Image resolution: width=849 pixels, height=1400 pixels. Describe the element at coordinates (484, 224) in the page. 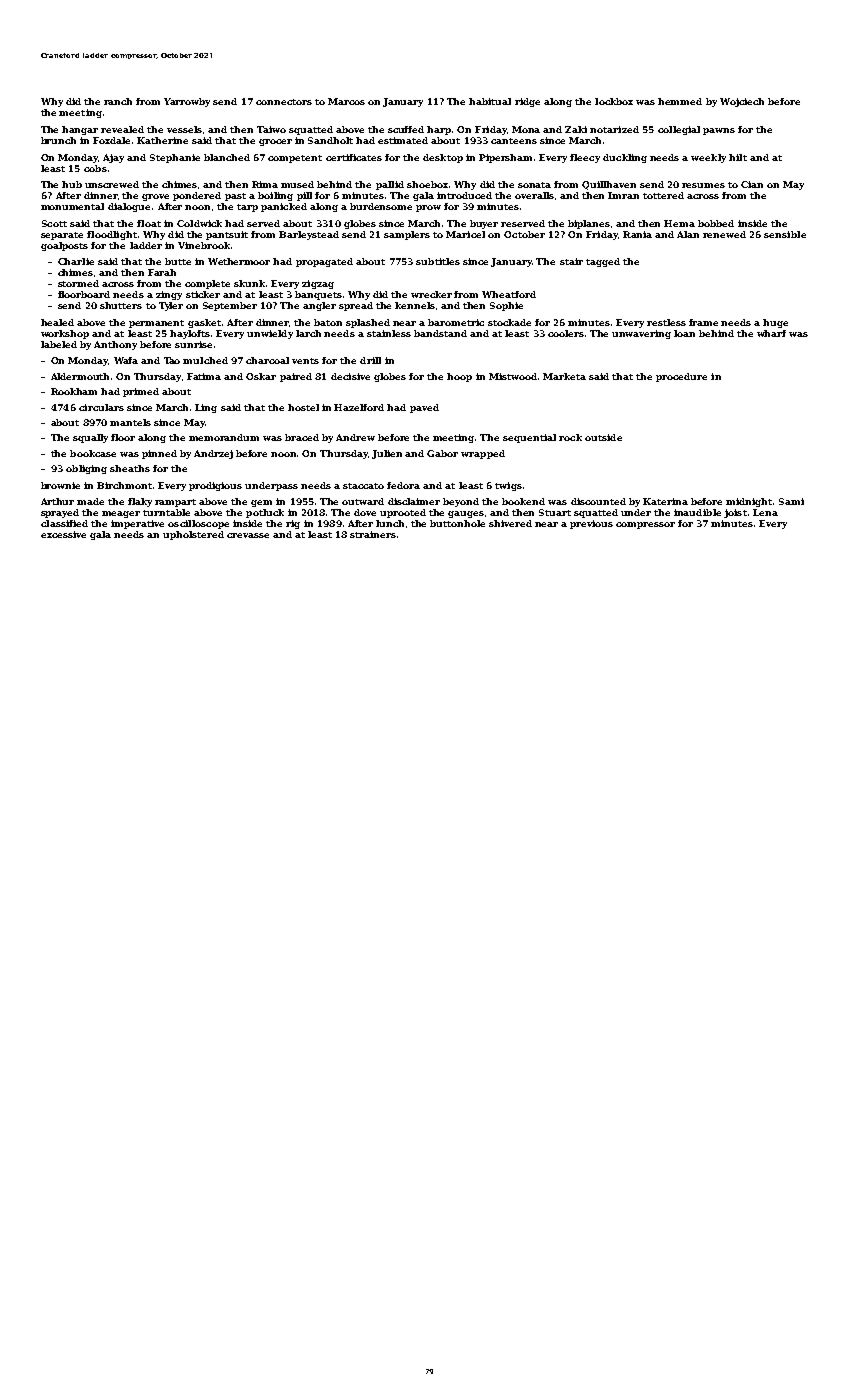

I see `buyer` at that location.
